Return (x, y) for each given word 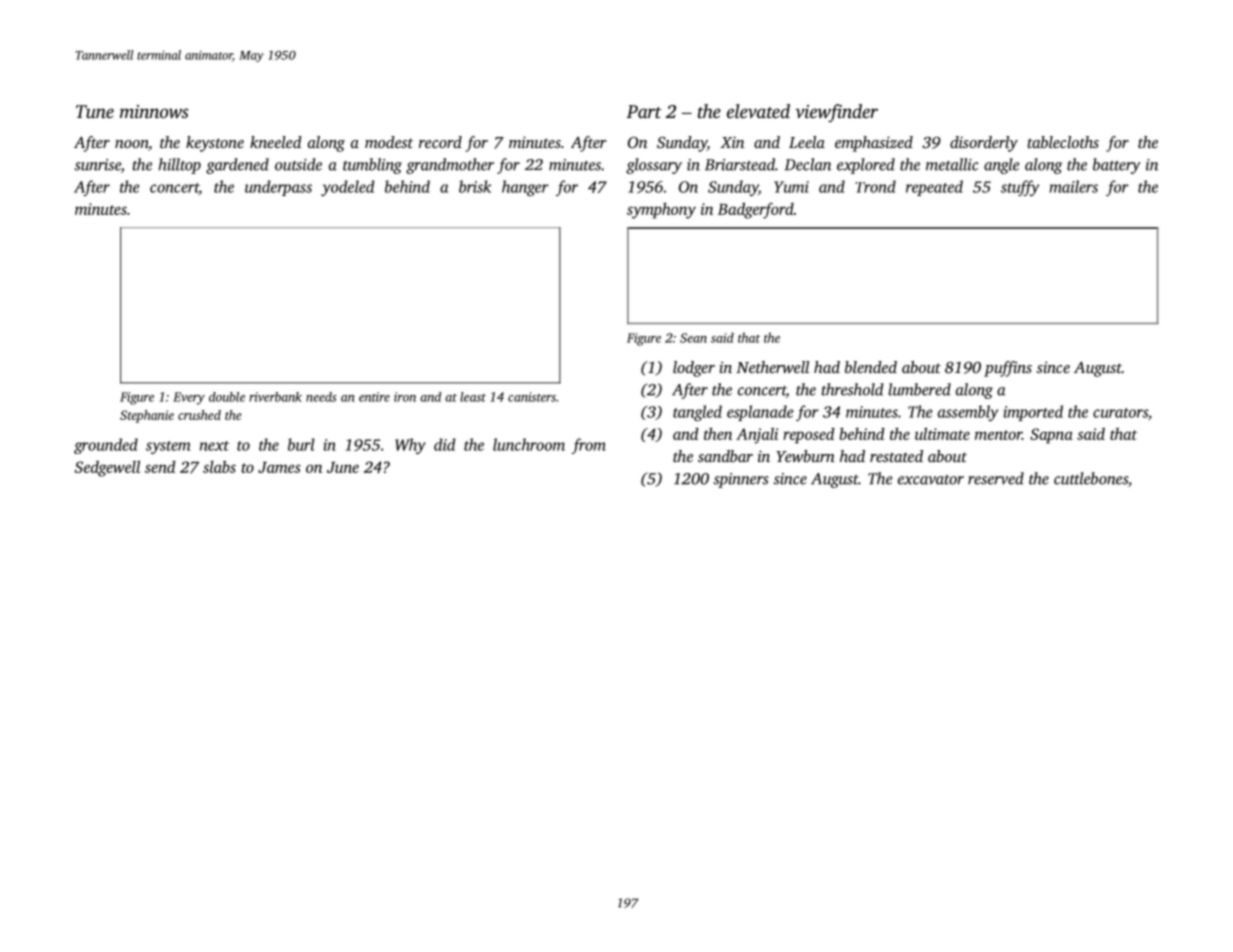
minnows (154, 111)
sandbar (725, 456)
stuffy (1020, 188)
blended (871, 367)
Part (644, 111)
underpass (278, 188)
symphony (661, 211)
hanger (525, 188)
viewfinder (836, 113)
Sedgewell (107, 469)
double (227, 397)
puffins (1008, 369)
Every (189, 398)
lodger (694, 369)
